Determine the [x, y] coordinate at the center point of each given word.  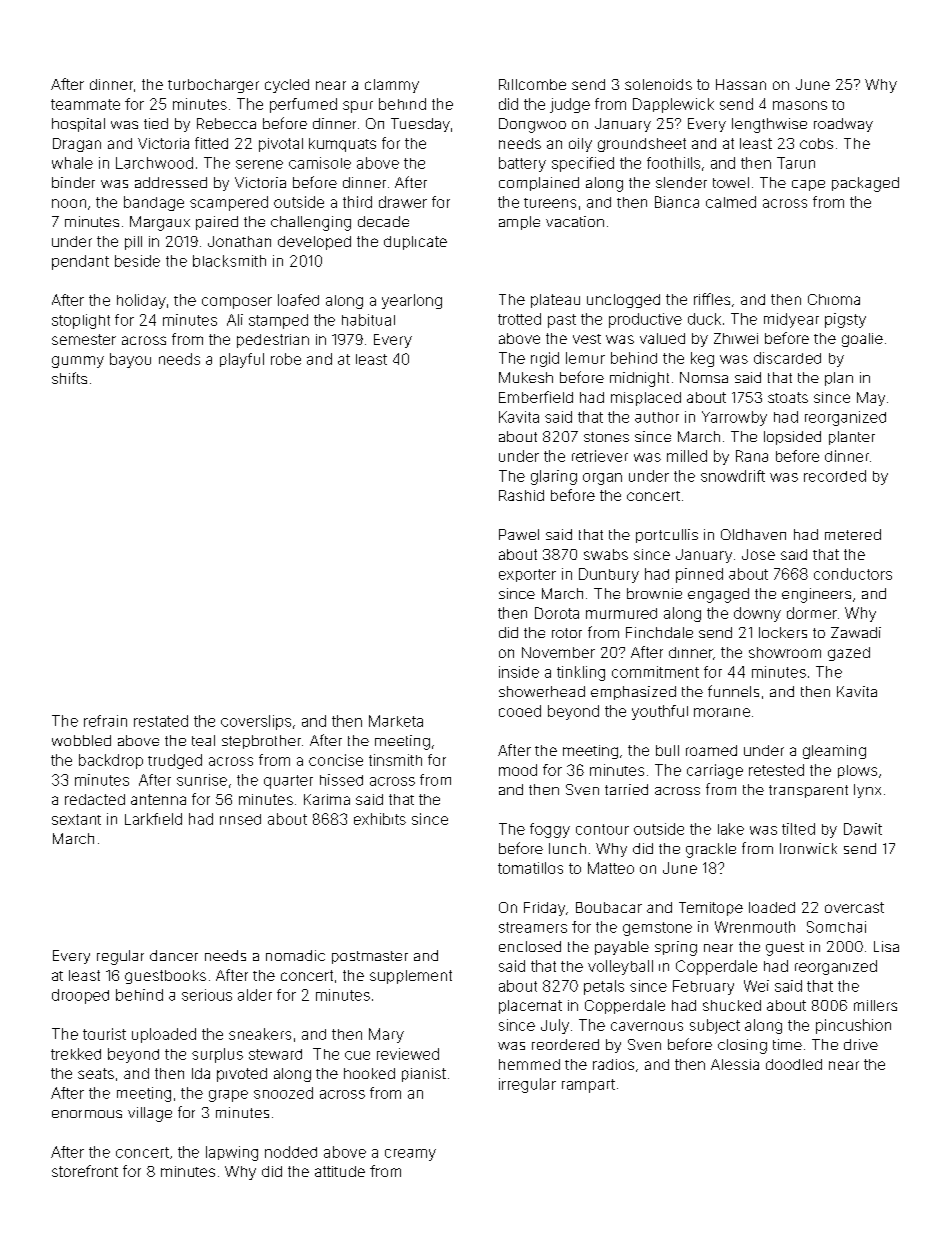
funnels [733, 691]
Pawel [519, 534]
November [558, 652]
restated [161, 721]
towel [731, 182]
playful [242, 360]
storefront [85, 1171]
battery [522, 164]
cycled [287, 86]
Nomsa [704, 377]
